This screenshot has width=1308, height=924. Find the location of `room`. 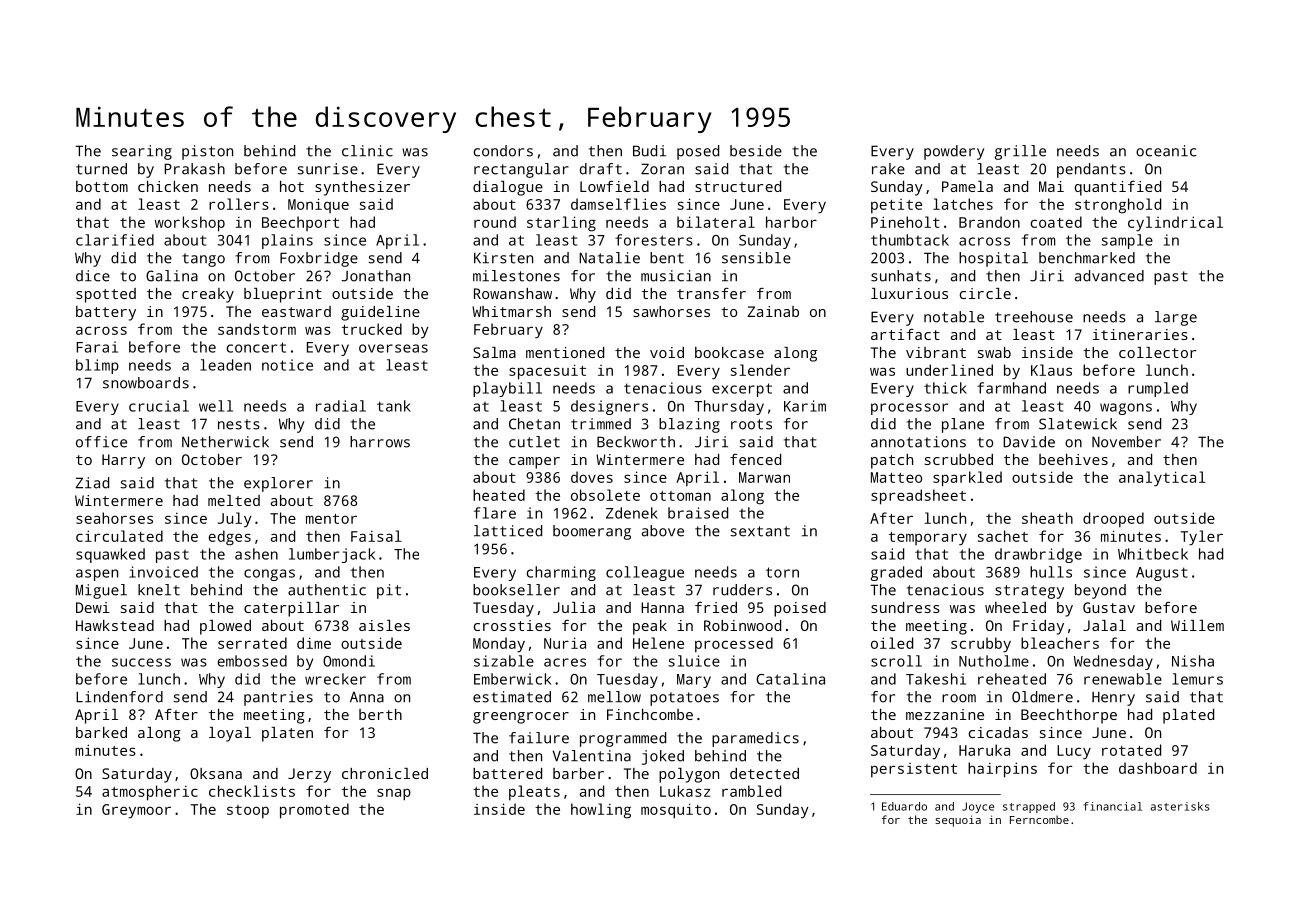

room is located at coordinates (959, 698).
